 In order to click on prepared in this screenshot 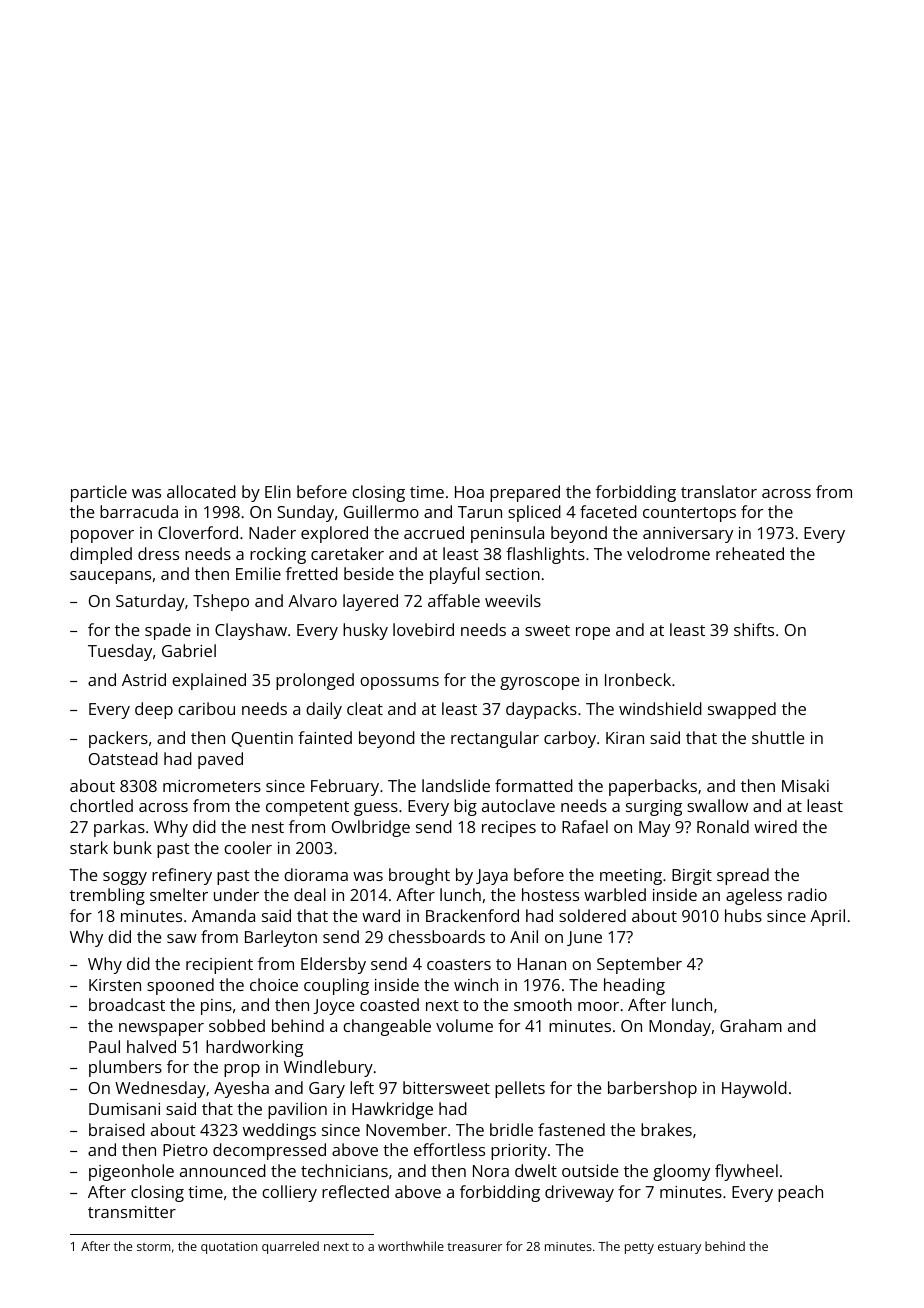, I will do `click(525, 493)`.
